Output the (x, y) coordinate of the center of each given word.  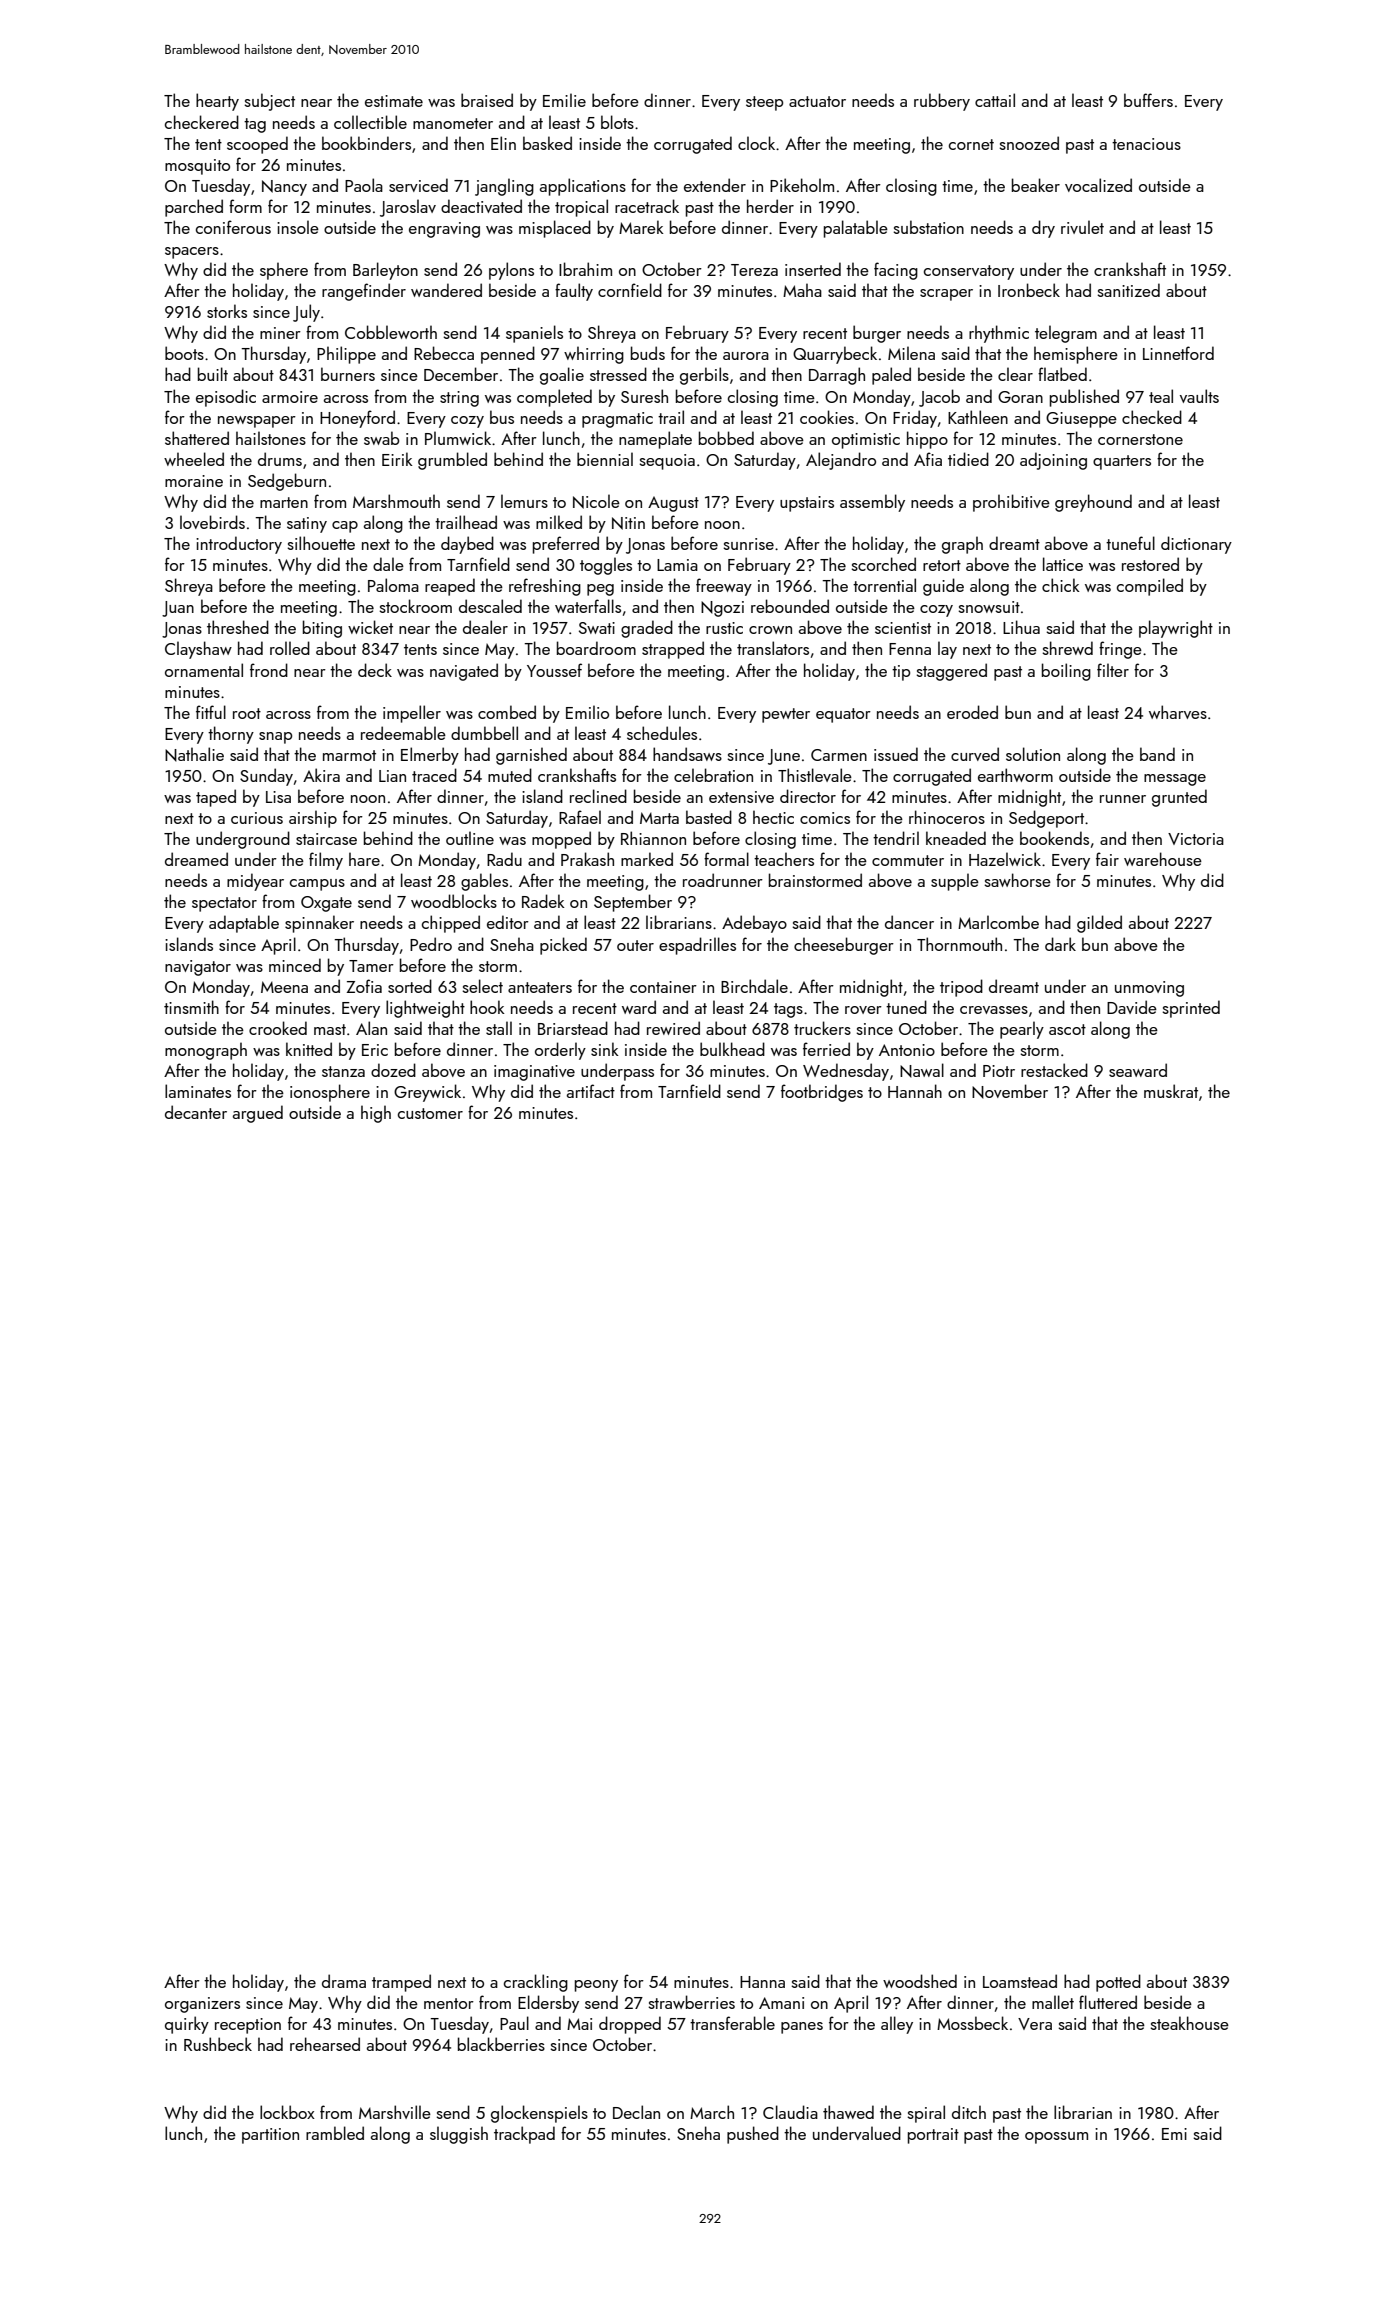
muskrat (1171, 1091)
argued (258, 1114)
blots (617, 122)
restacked (1054, 1070)
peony (596, 1986)
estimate (394, 101)
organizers (202, 2005)
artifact (591, 1091)
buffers (1148, 100)
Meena (284, 987)
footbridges (822, 1093)
